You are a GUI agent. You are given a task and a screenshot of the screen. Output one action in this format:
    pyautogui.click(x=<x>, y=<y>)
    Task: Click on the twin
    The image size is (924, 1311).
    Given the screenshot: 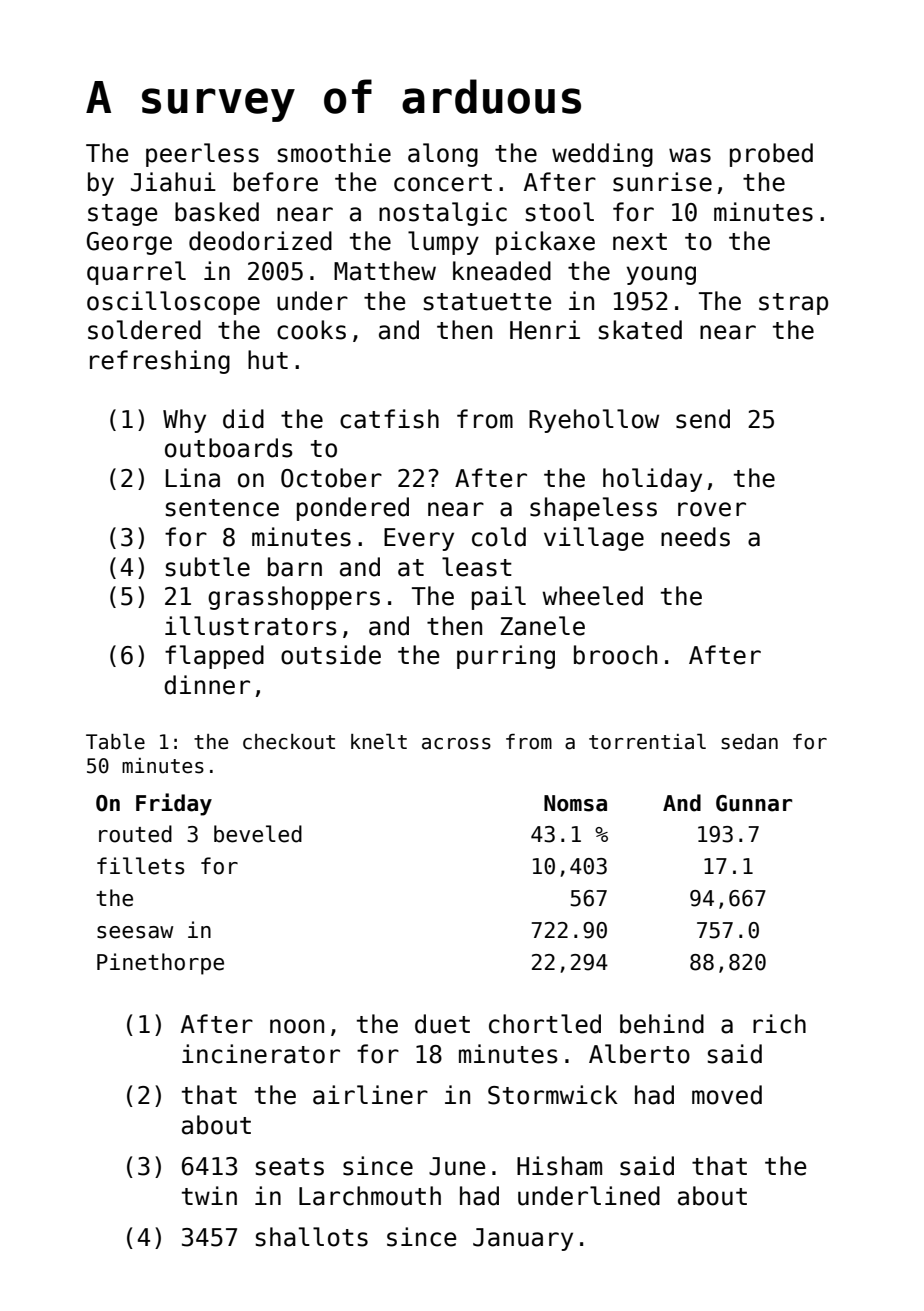 What is the action you would take?
    pyautogui.click(x=209, y=1195)
